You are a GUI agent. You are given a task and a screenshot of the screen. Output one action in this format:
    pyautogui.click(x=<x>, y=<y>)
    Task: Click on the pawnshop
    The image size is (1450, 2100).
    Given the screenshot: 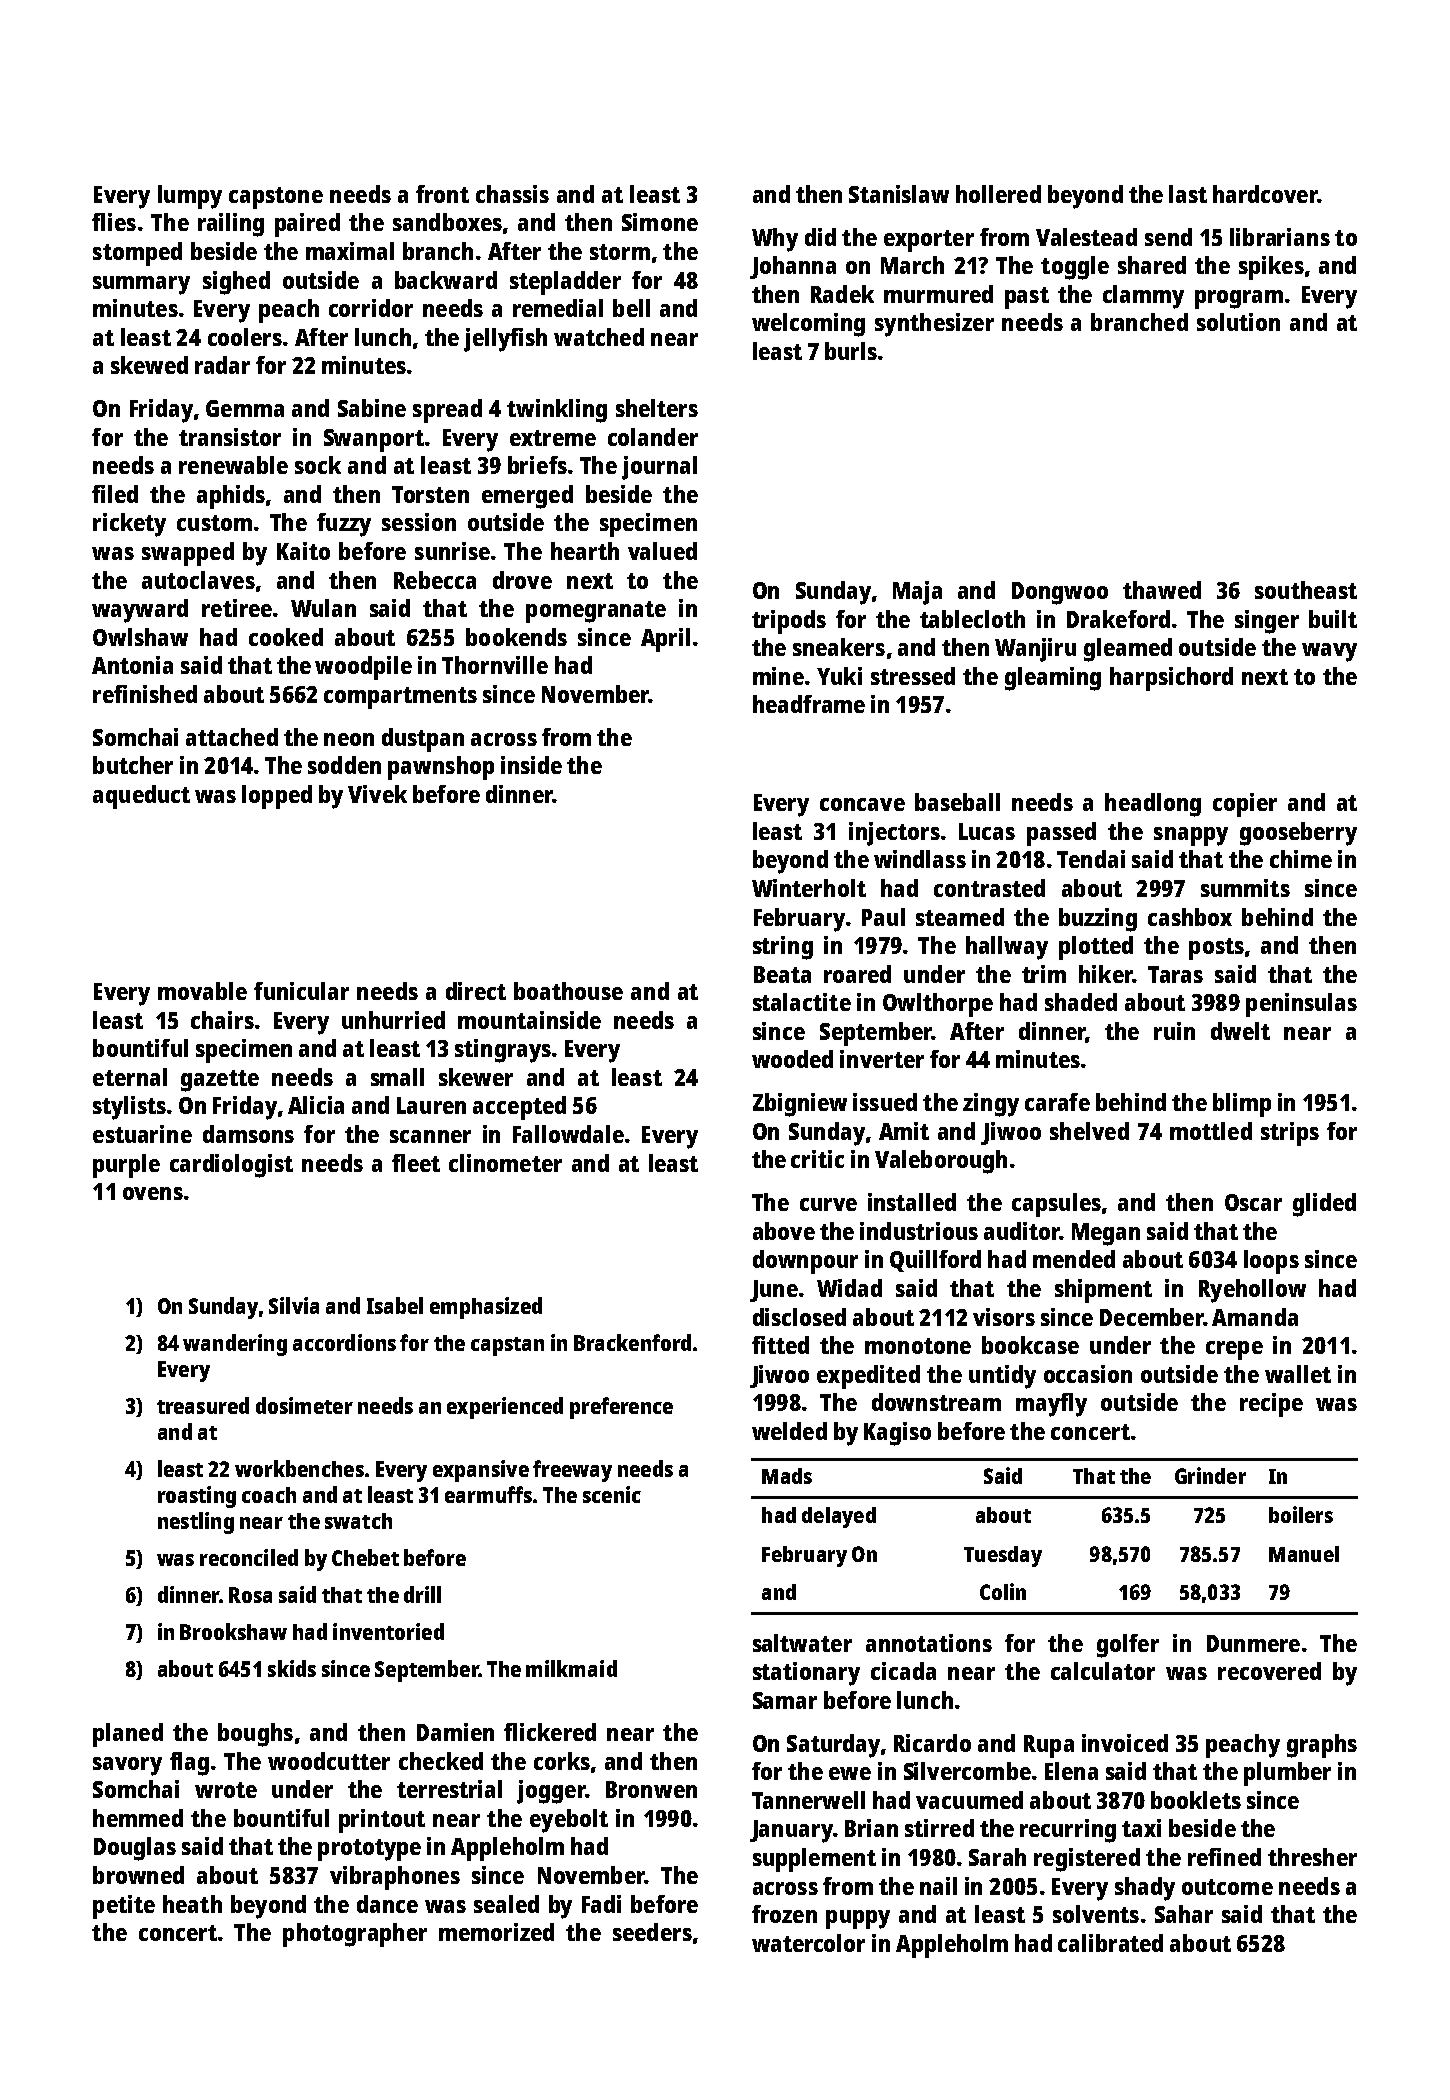 What is the action you would take?
    pyautogui.click(x=441, y=768)
